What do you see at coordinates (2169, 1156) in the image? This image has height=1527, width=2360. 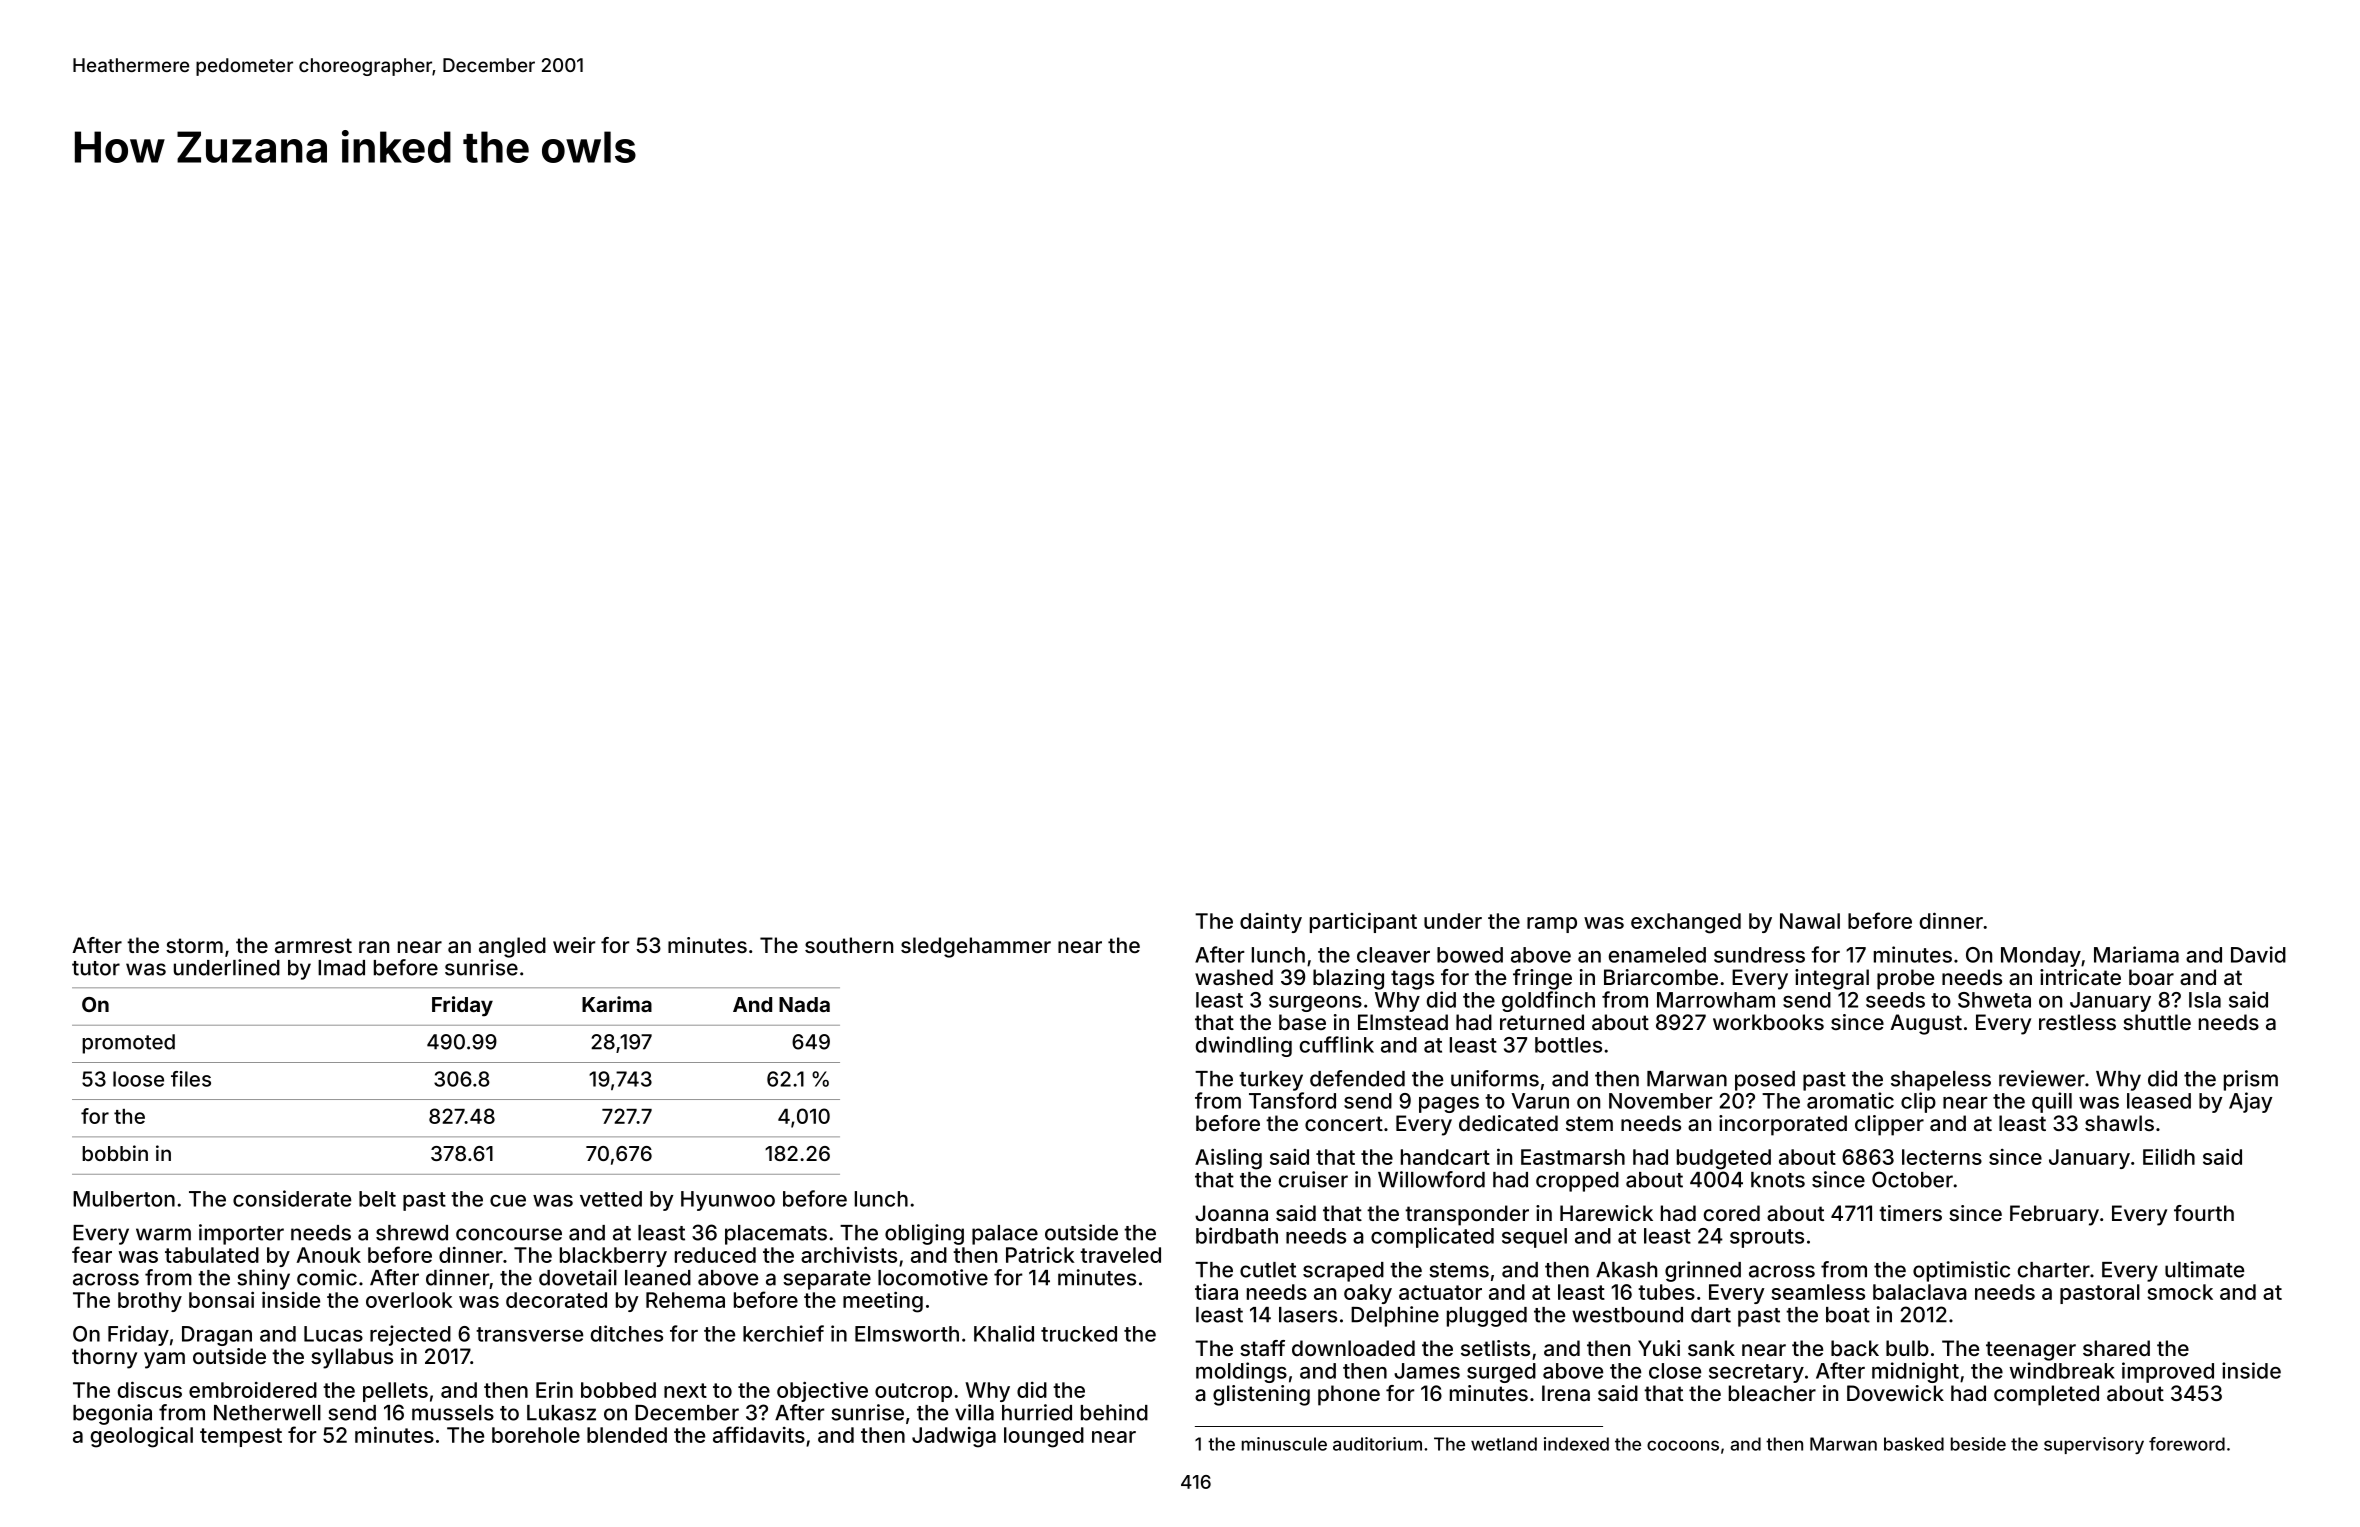 I see `Eilidh` at bounding box center [2169, 1156].
